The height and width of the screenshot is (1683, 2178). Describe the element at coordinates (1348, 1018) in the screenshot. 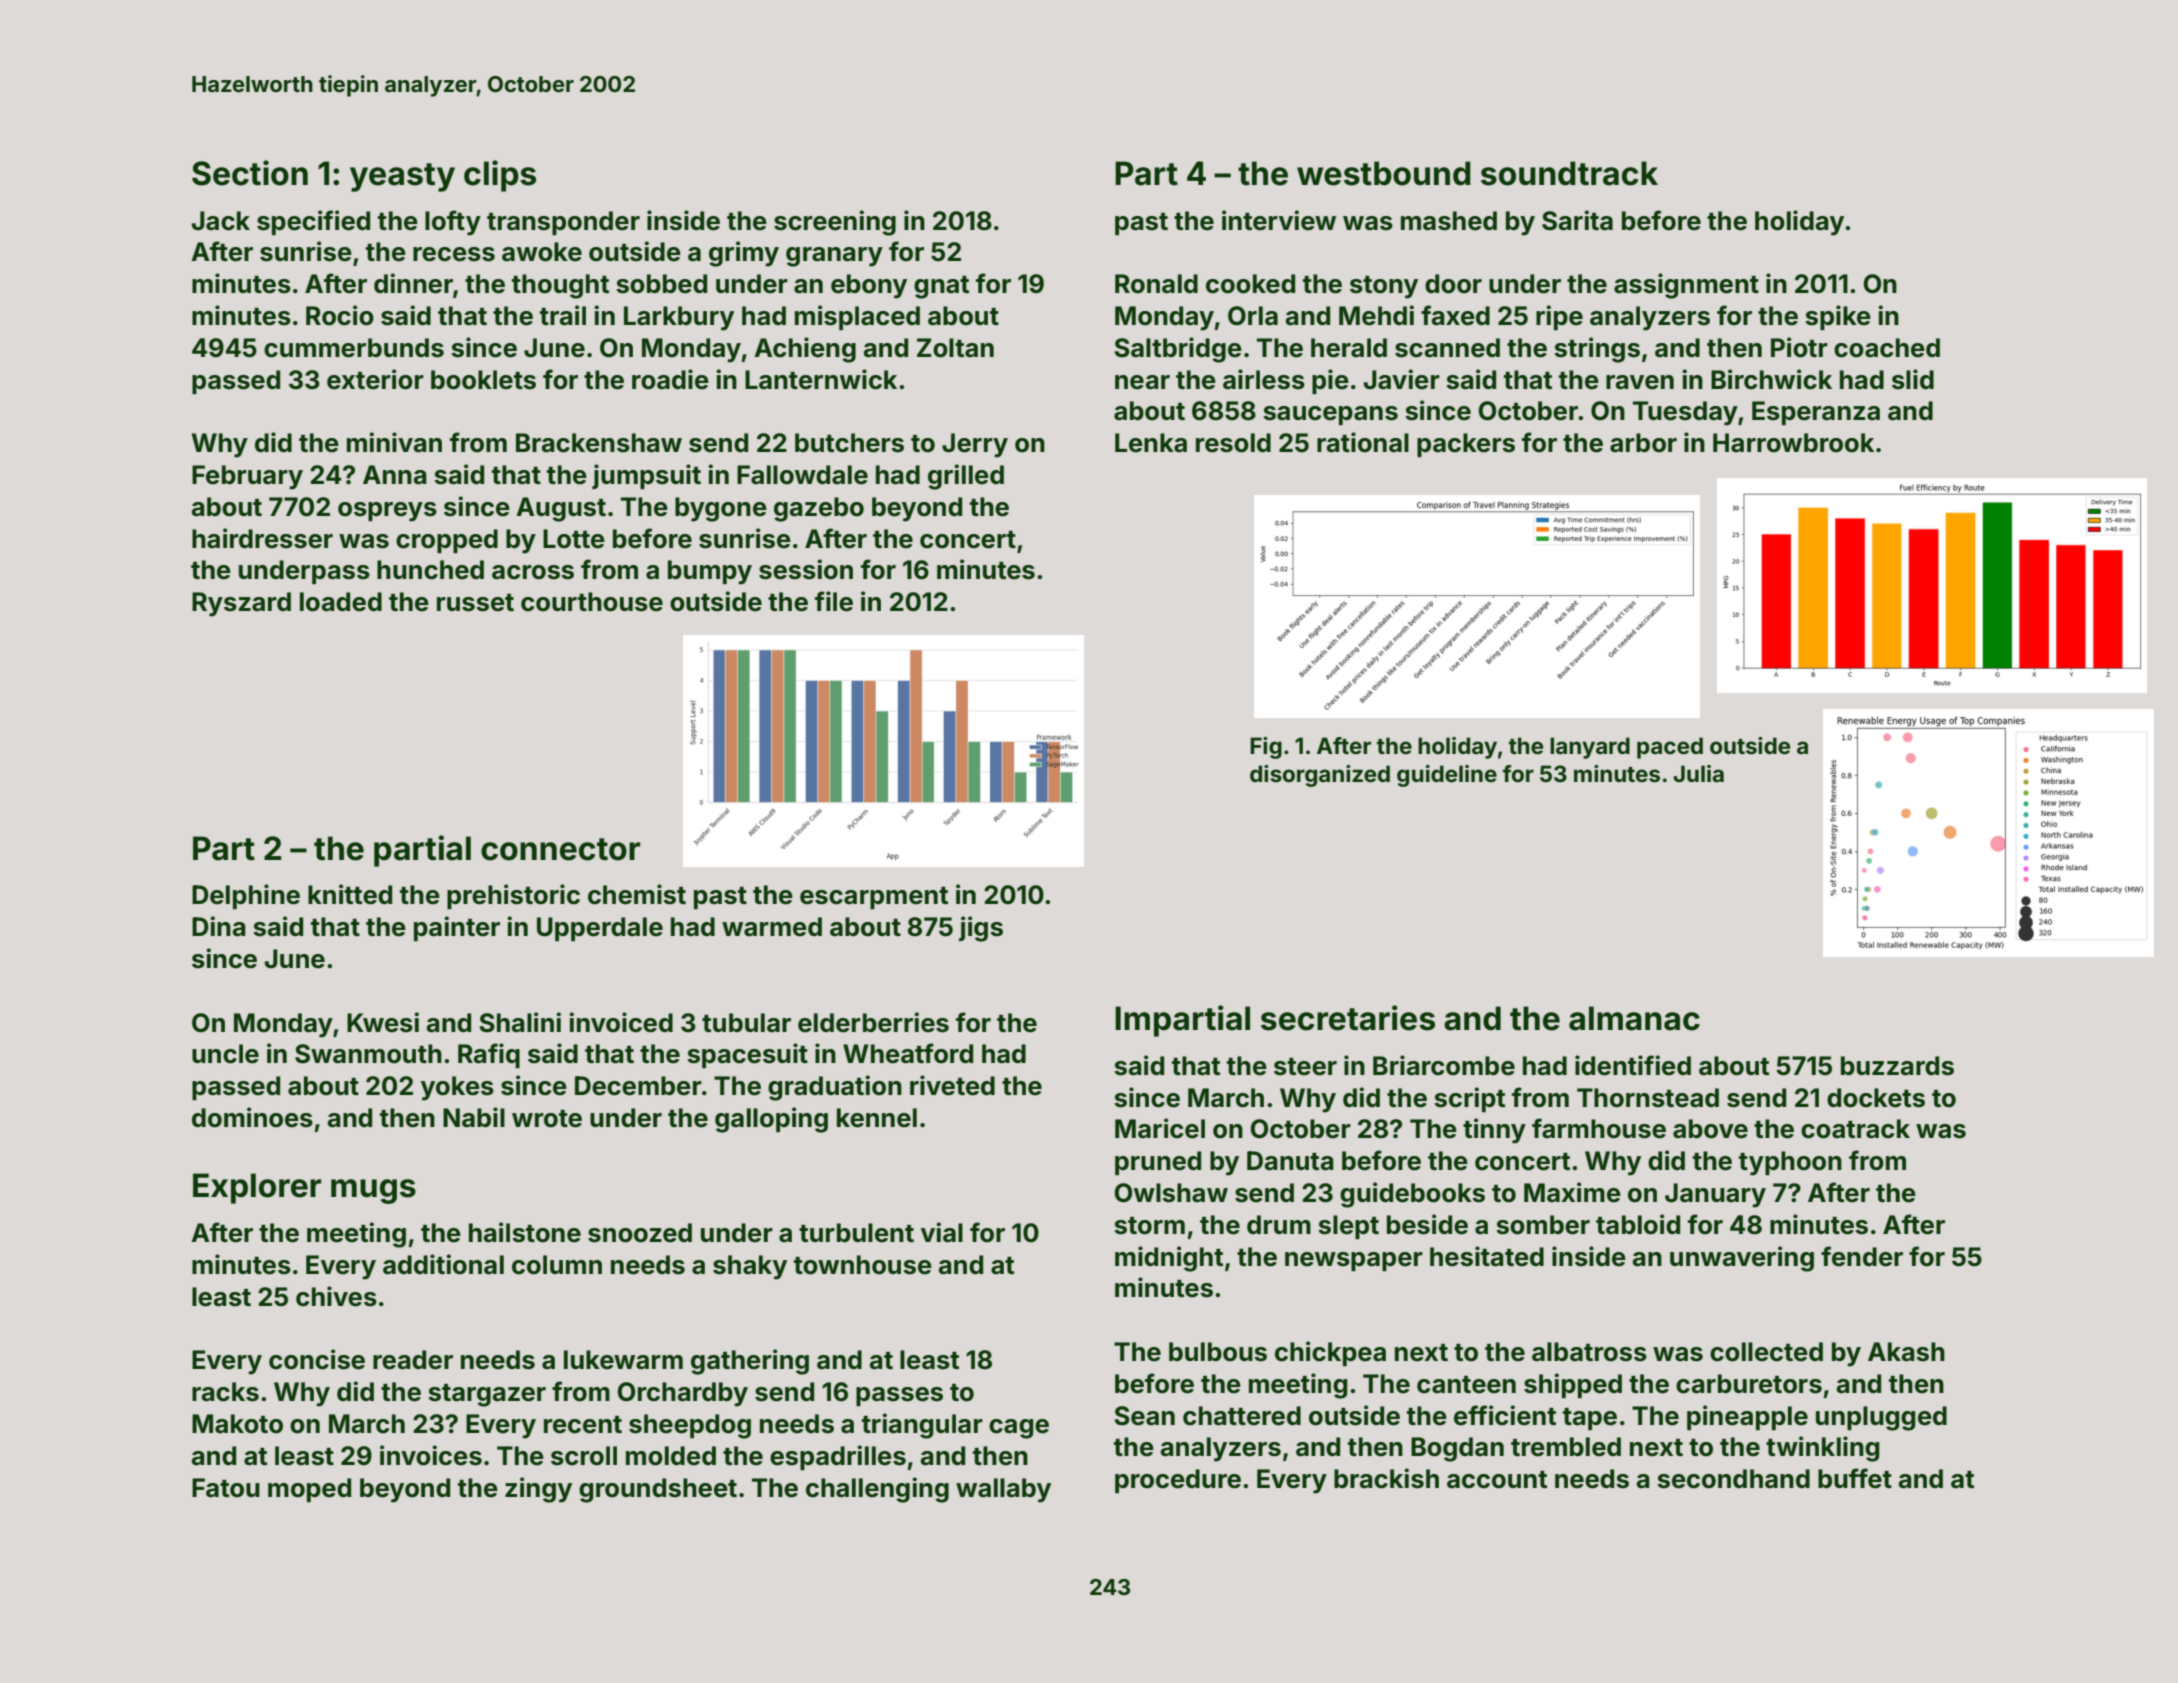

I see `secretaries` at that location.
